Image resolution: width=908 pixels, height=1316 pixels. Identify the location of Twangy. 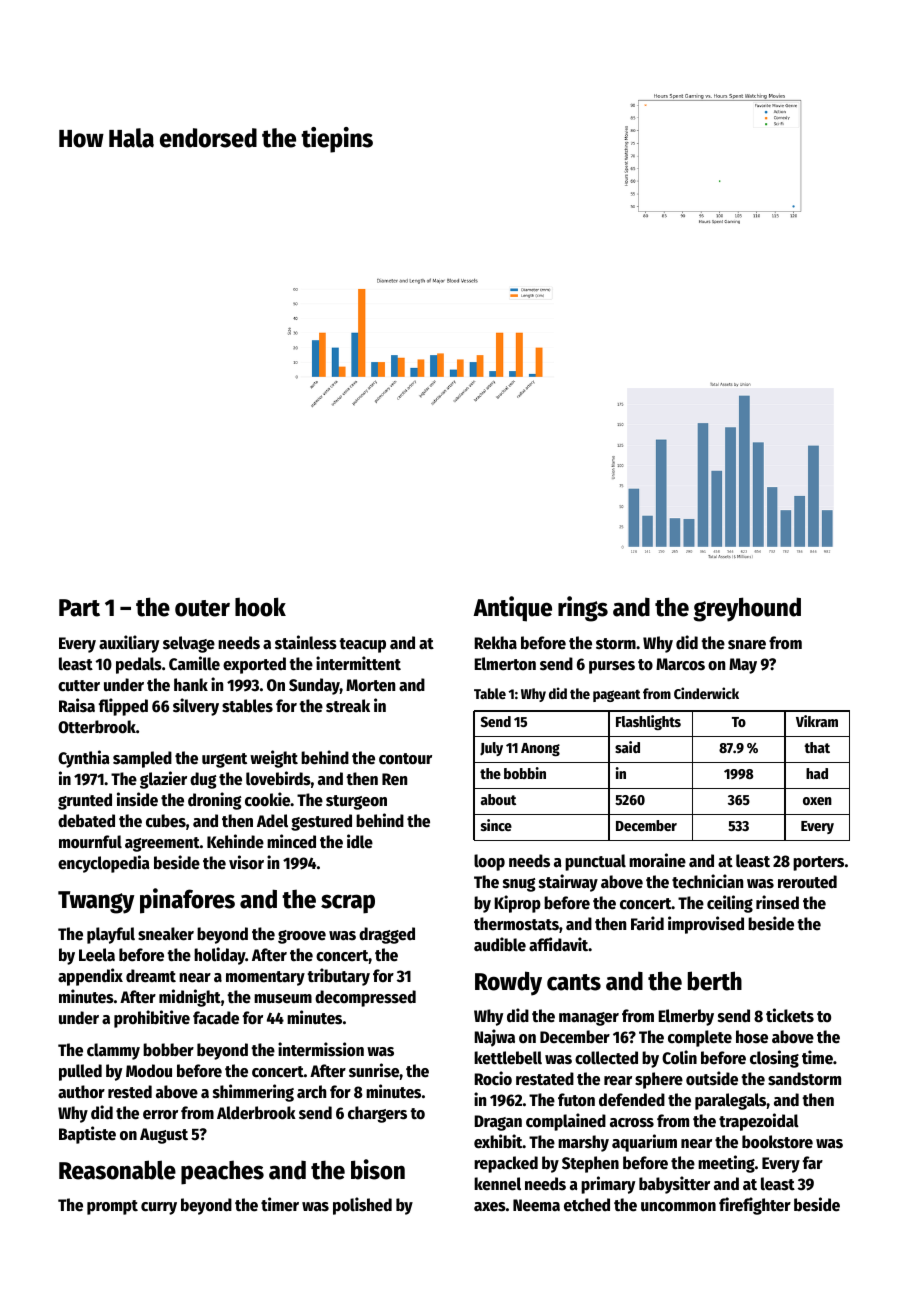
(96, 902).
